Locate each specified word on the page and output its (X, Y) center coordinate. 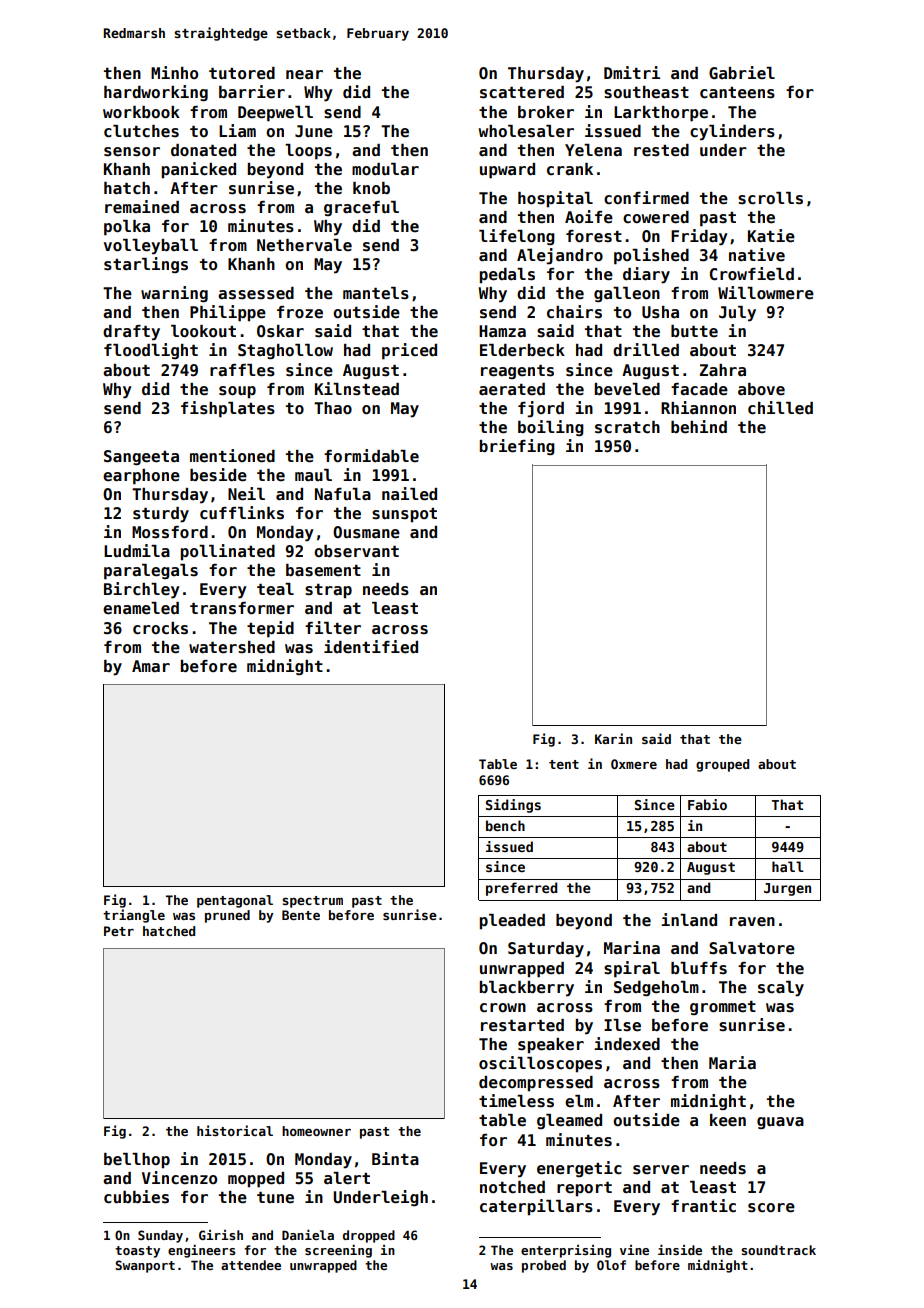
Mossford (170, 532)
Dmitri (632, 72)
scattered (522, 92)
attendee (251, 1265)
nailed (409, 494)
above (761, 389)
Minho (174, 72)
